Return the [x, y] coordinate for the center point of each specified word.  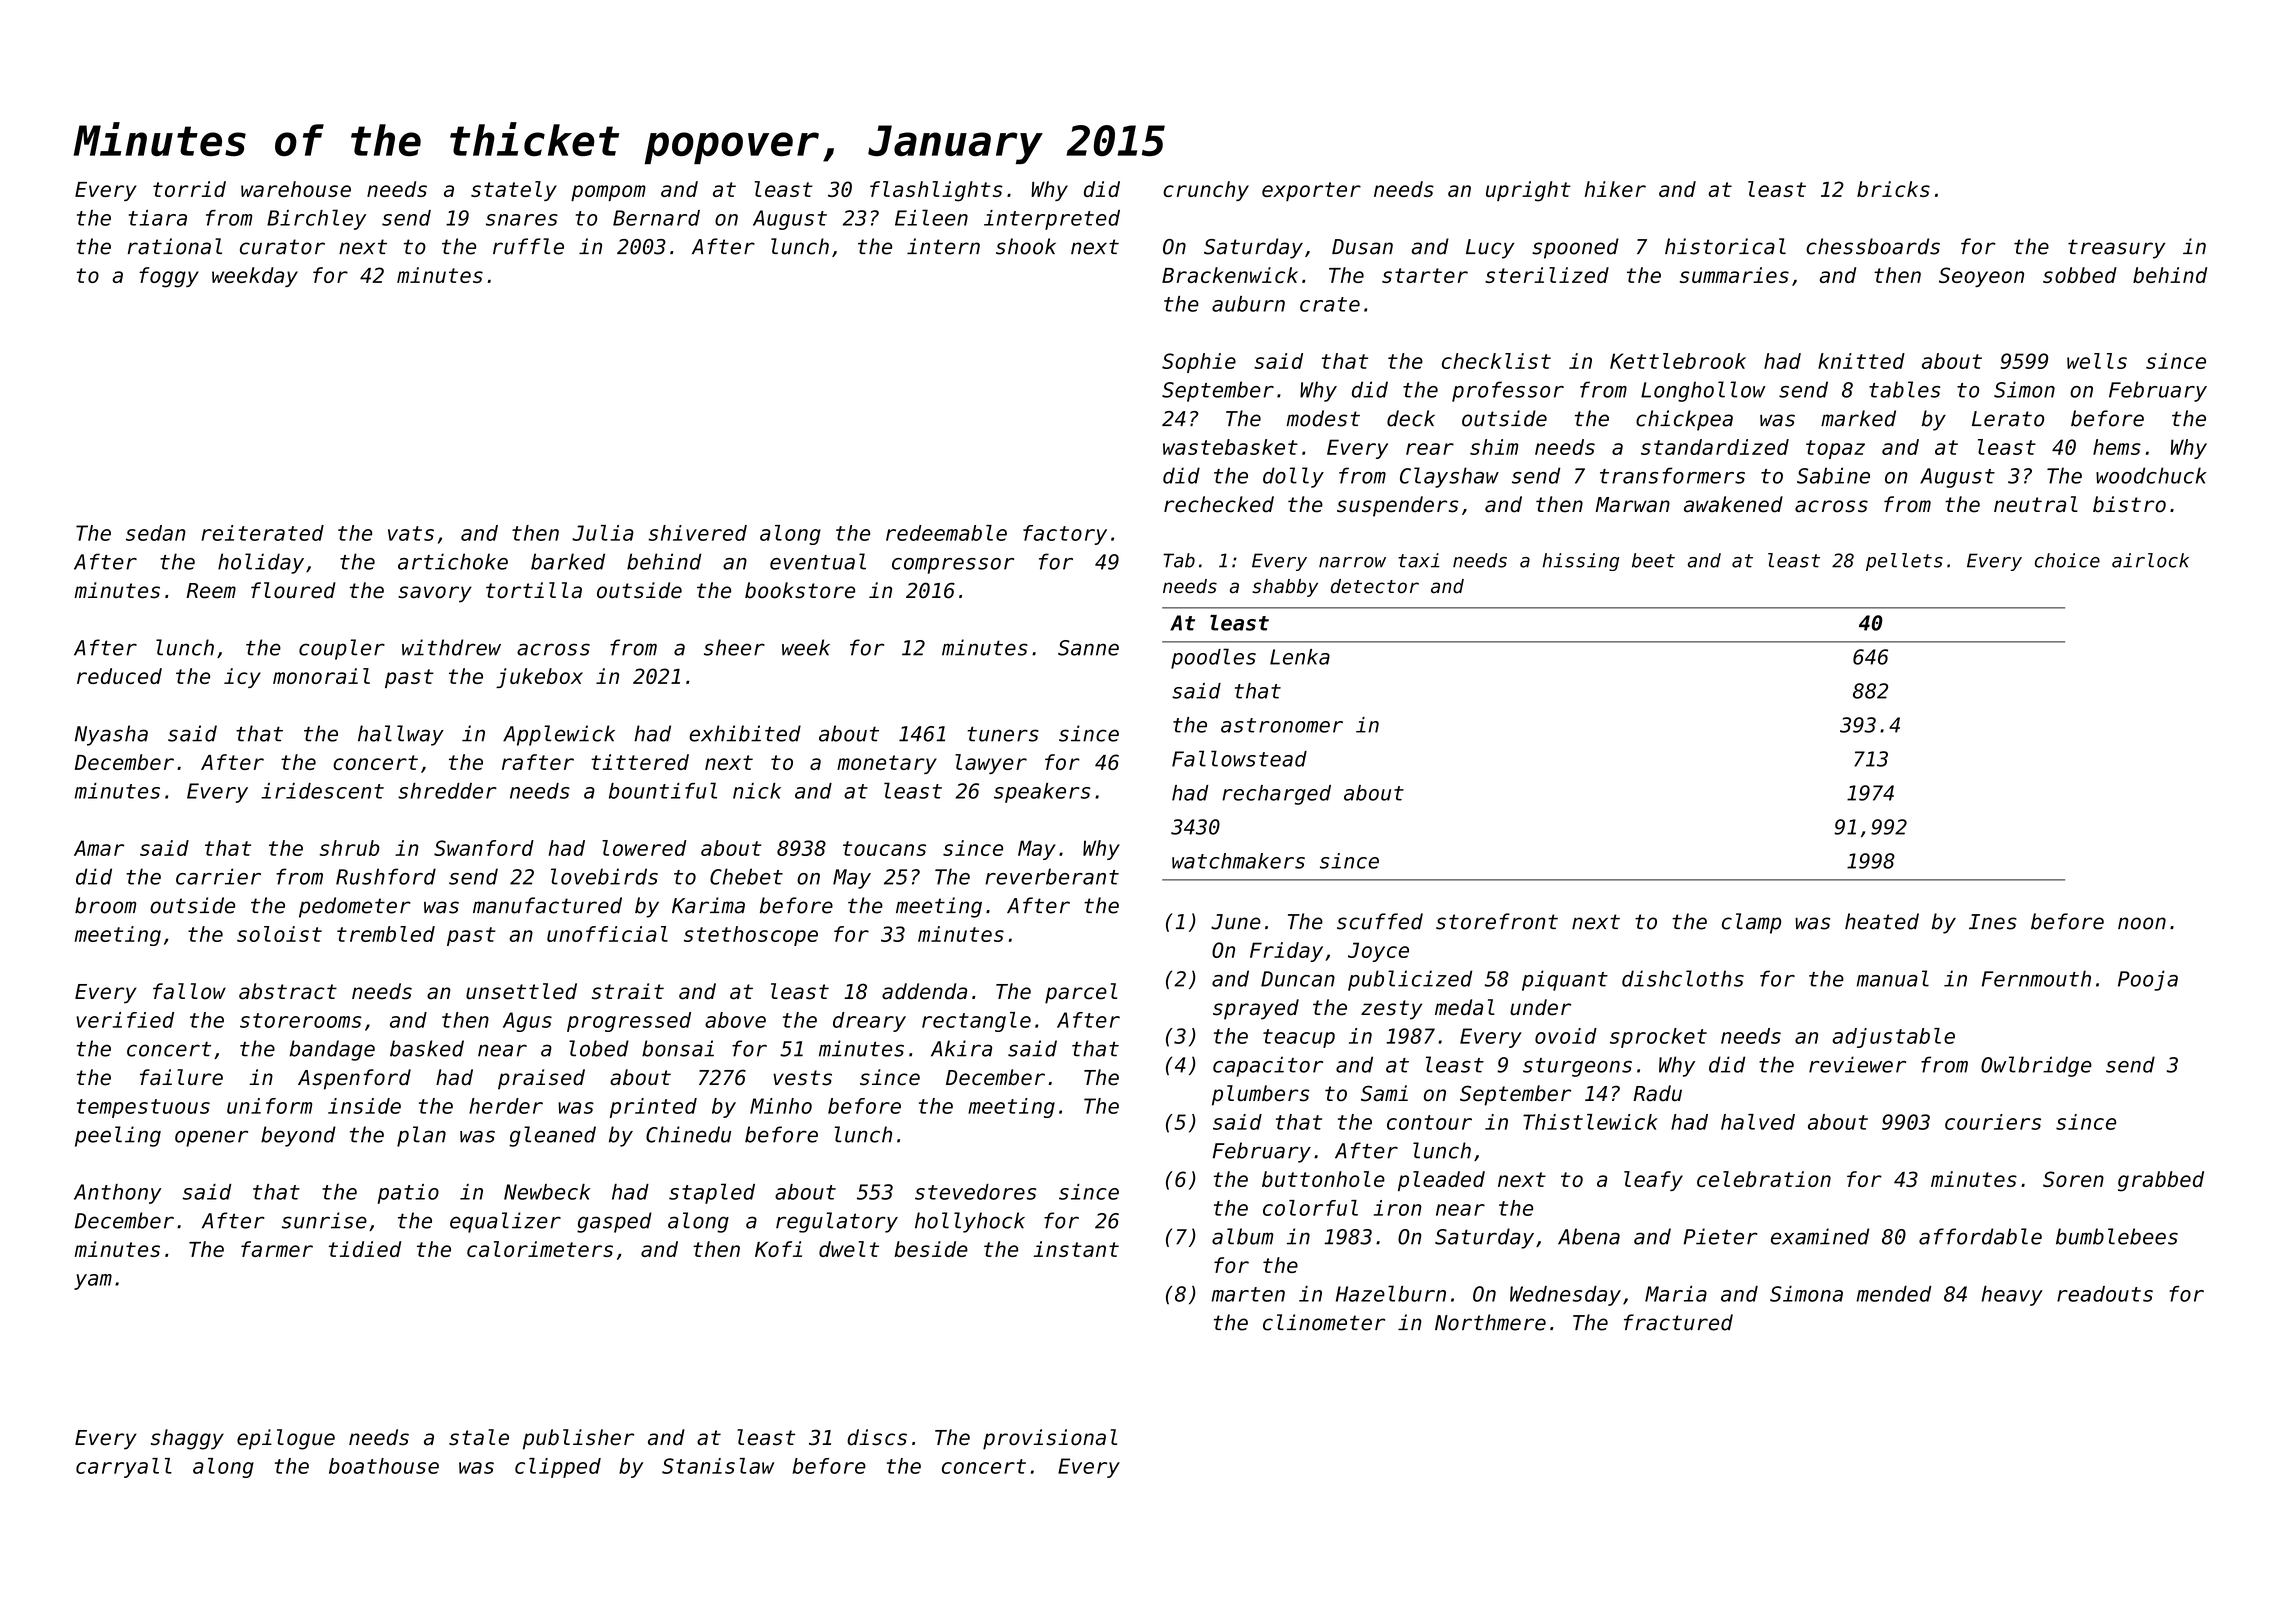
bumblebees [2117, 1236]
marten [1248, 1294]
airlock [2150, 560]
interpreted [1052, 220]
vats [411, 533]
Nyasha [111, 735]
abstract [288, 991]
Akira [961, 1048]
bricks [1893, 189]
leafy [1653, 1181]
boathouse [384, 1466]
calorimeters [540, 1249]
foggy [169, 277]
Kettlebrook [1678, 361]
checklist [1496, 361]
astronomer [1282, 725]
